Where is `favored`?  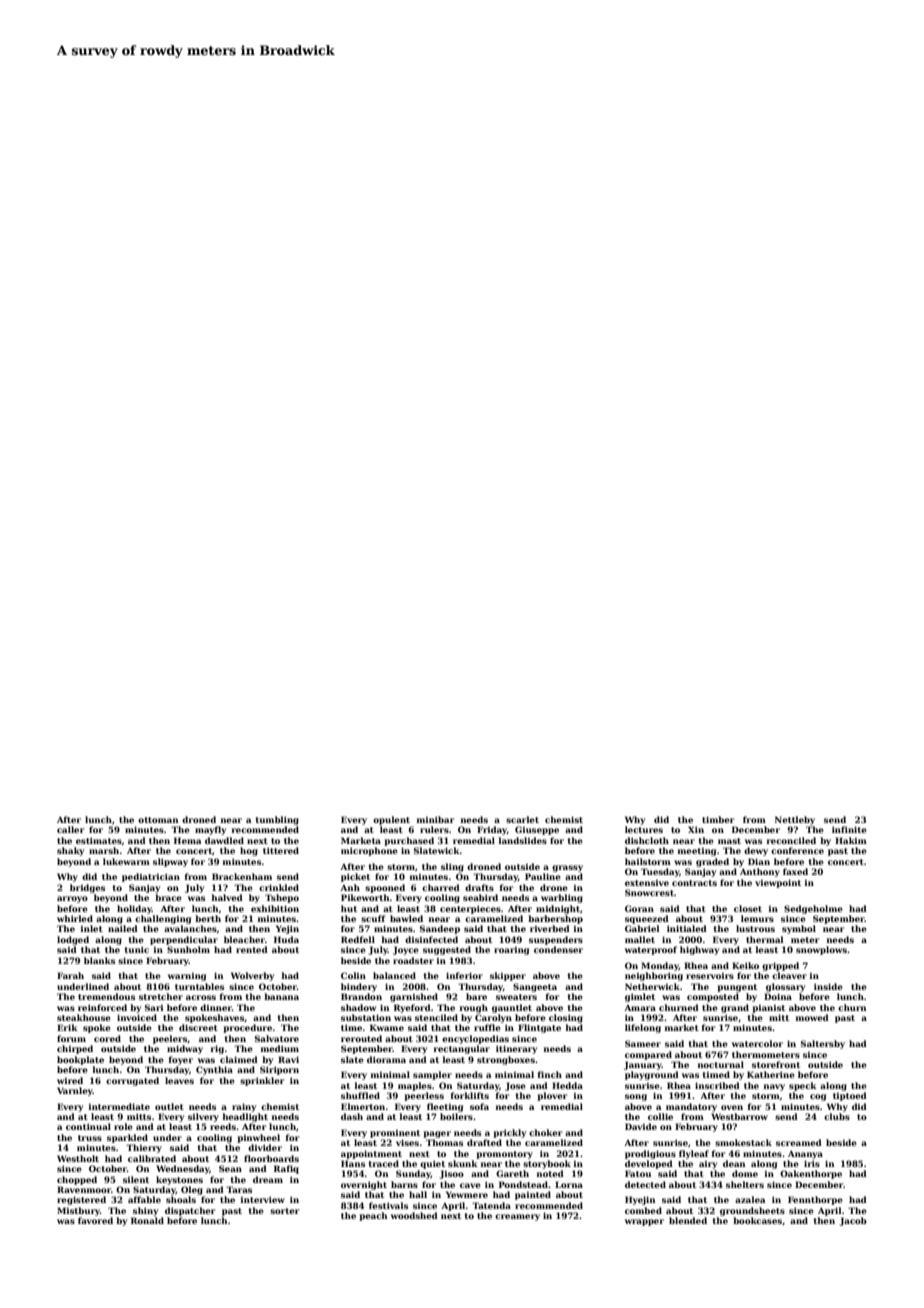 favored is located at coordinates (95, 1220).
